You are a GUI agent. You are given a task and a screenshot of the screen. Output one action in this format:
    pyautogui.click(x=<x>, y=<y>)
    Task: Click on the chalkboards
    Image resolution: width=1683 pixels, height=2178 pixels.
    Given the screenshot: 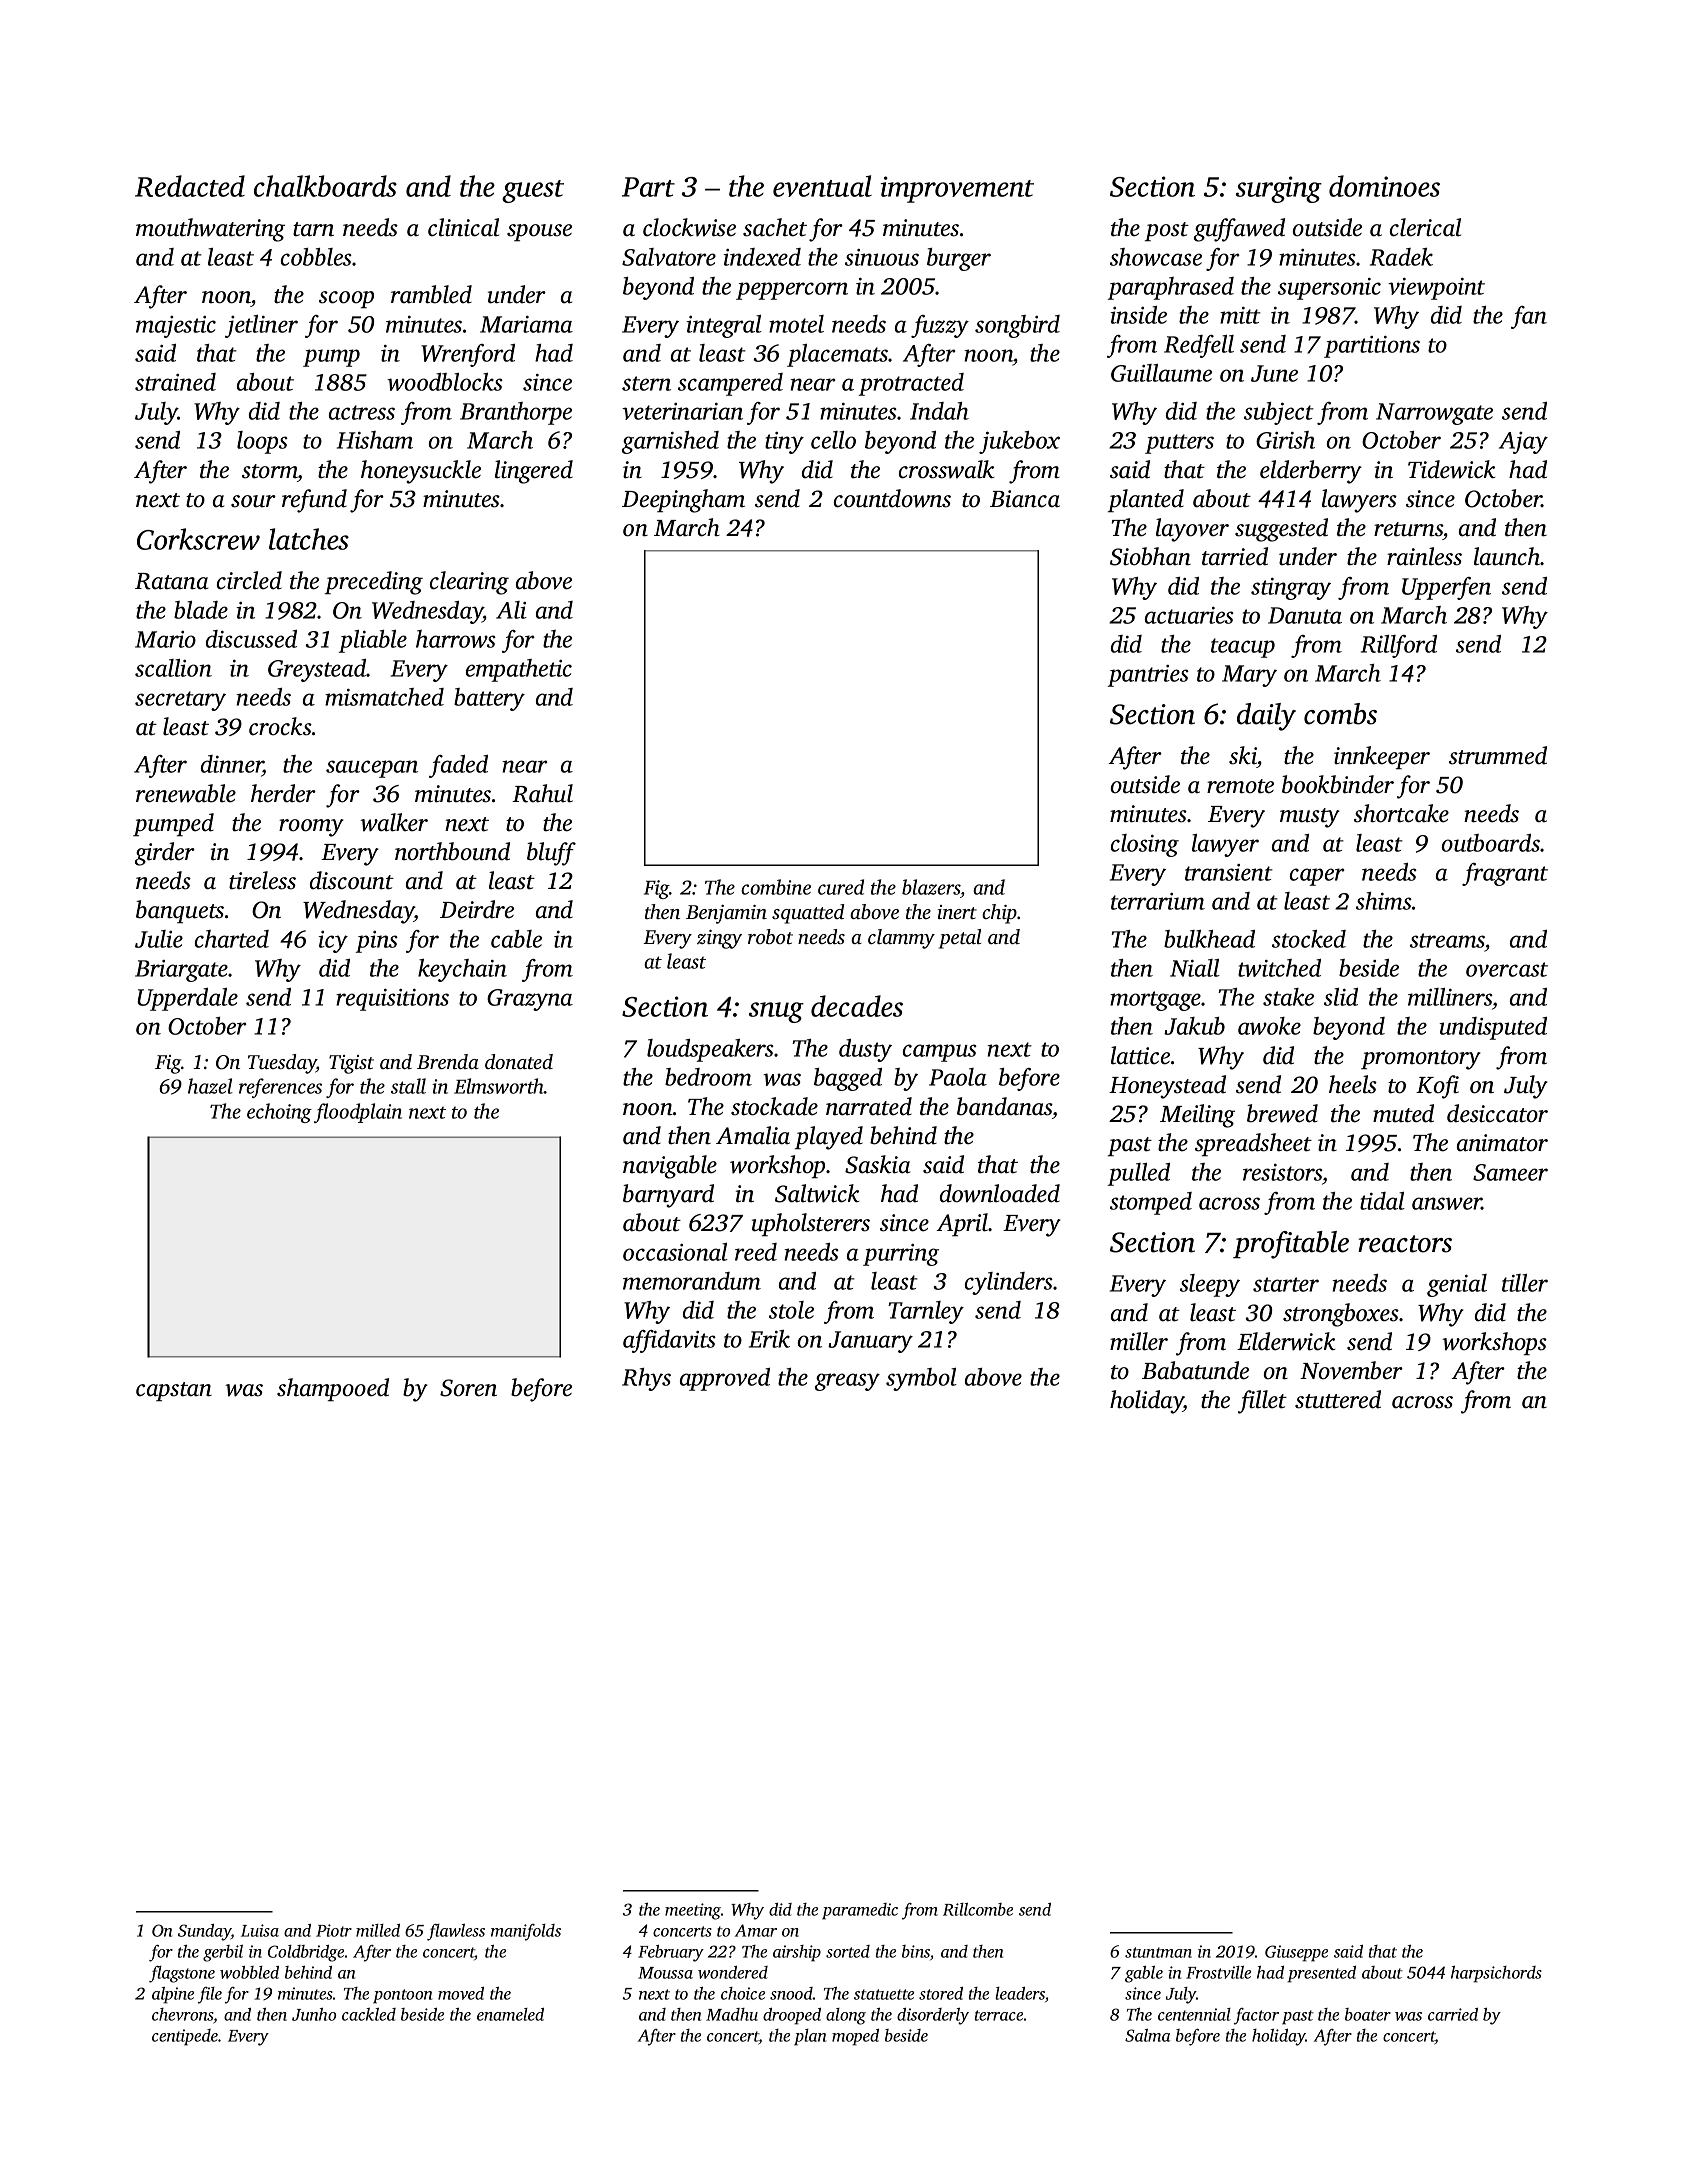 What is the action you would take?
    pyautogui.click(x=325, y=186)
